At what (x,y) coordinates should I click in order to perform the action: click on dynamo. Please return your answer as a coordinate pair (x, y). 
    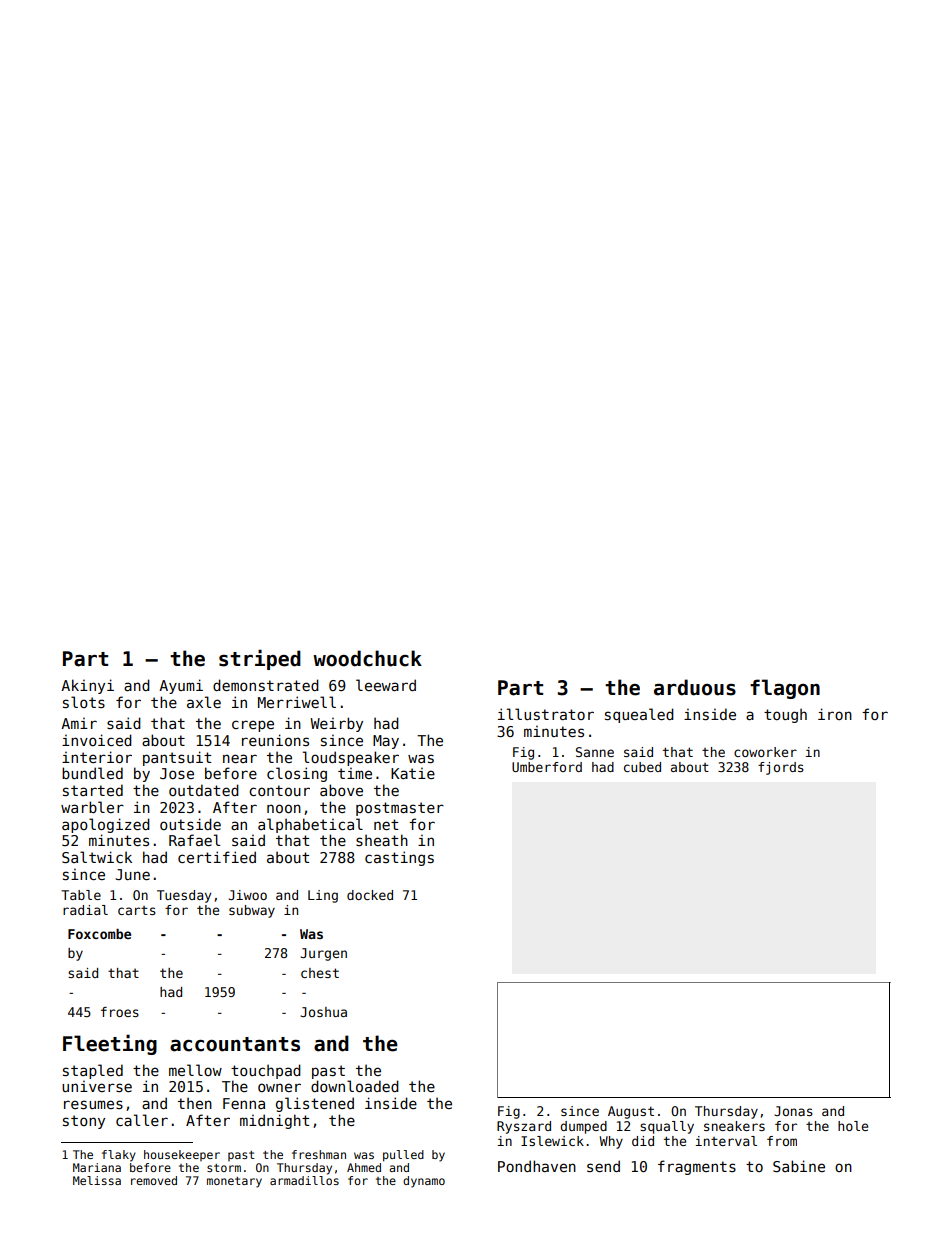
    Looking at the image, I should click on (424, 1182).
